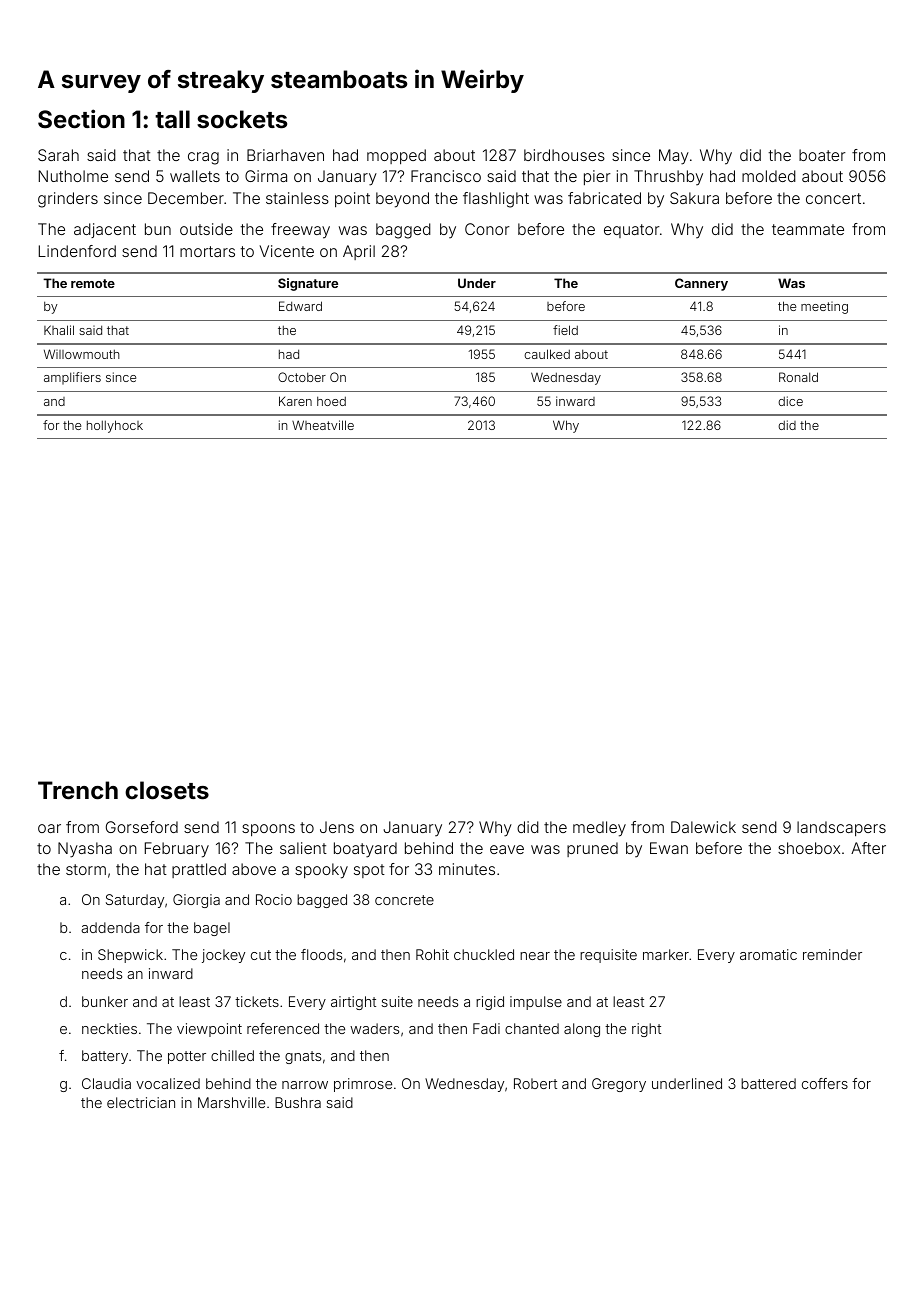 This screenshot has height=1308, width=924. What do you see at coordinates (167, 790) in the screenshot?
I see `closets` at bounding box center [167, 790].
